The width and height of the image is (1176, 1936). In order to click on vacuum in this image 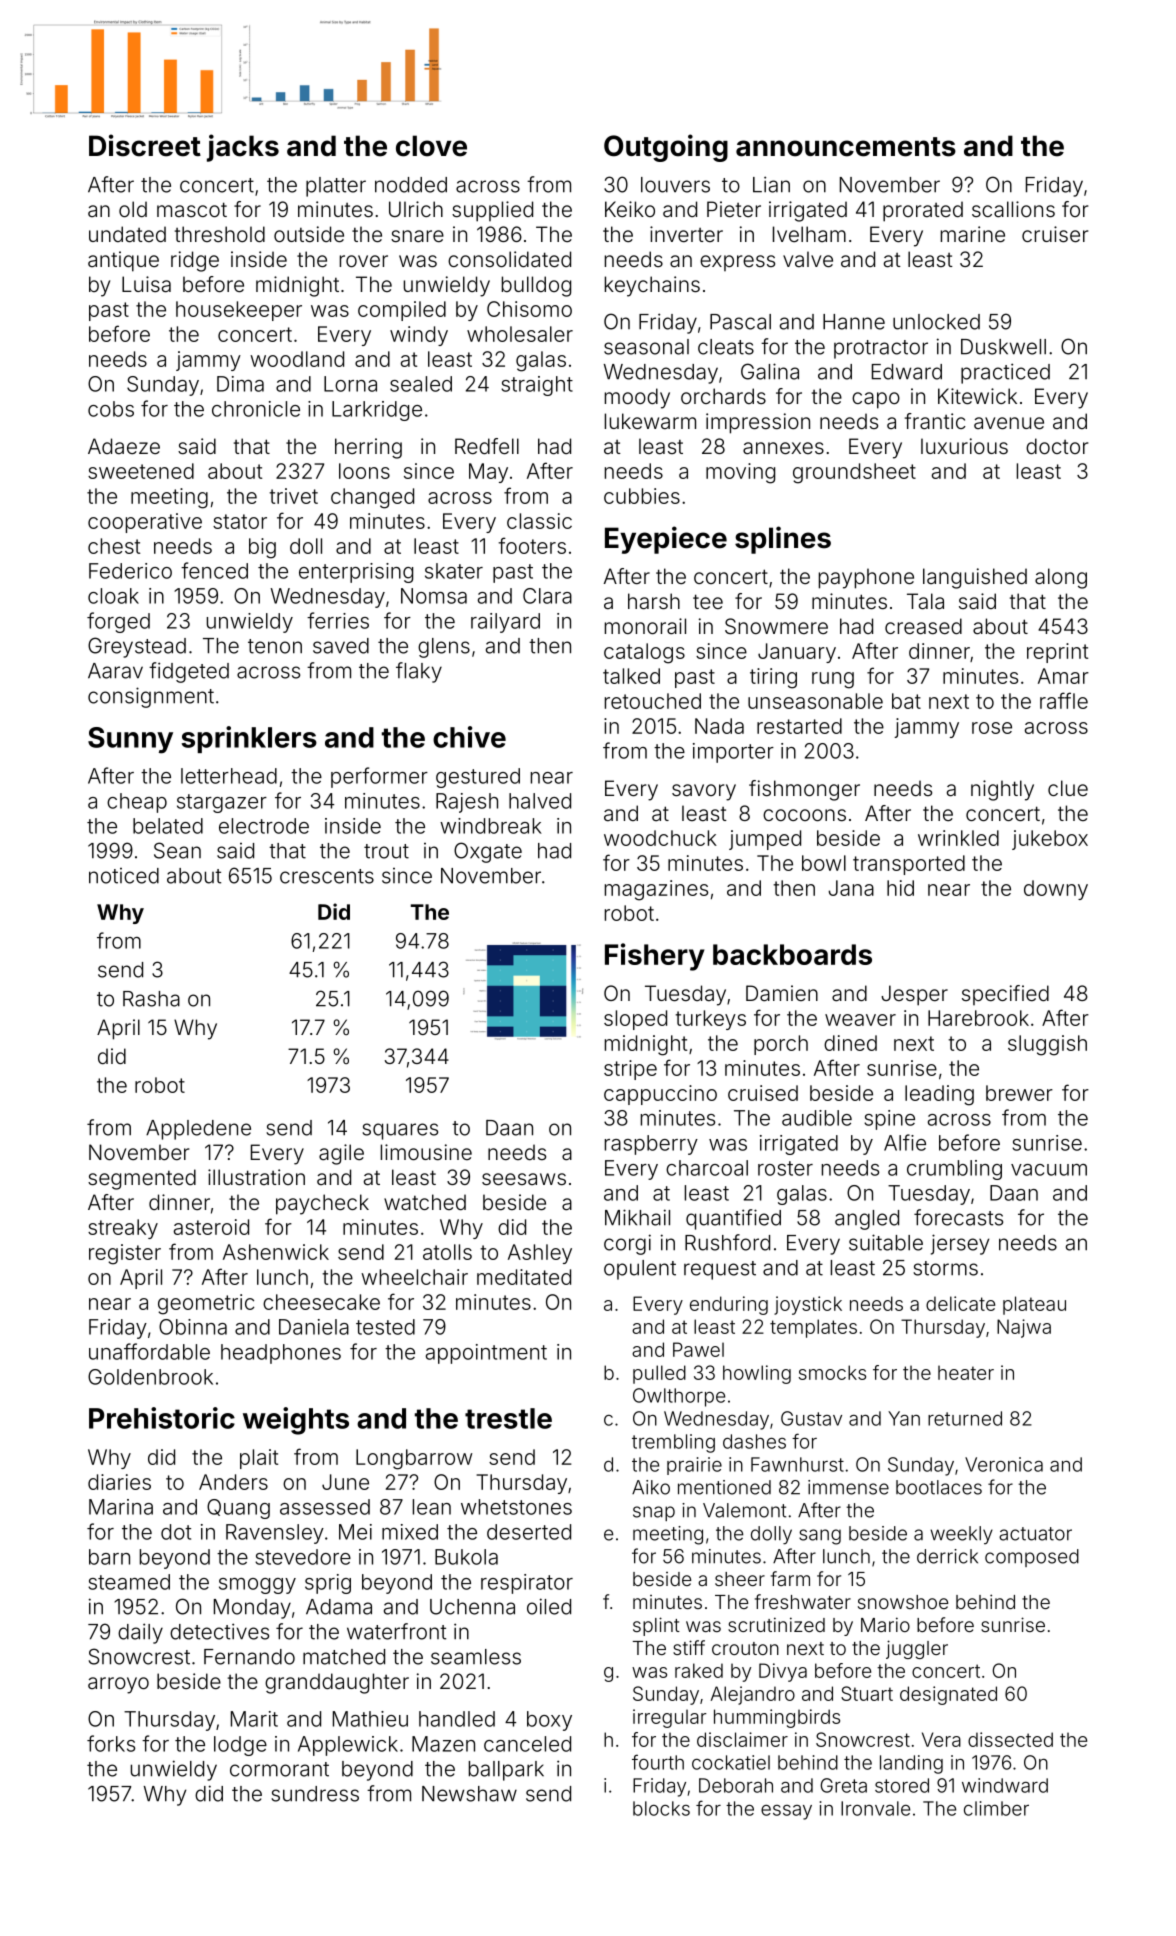, I will do `click(1049, 1170)`.
